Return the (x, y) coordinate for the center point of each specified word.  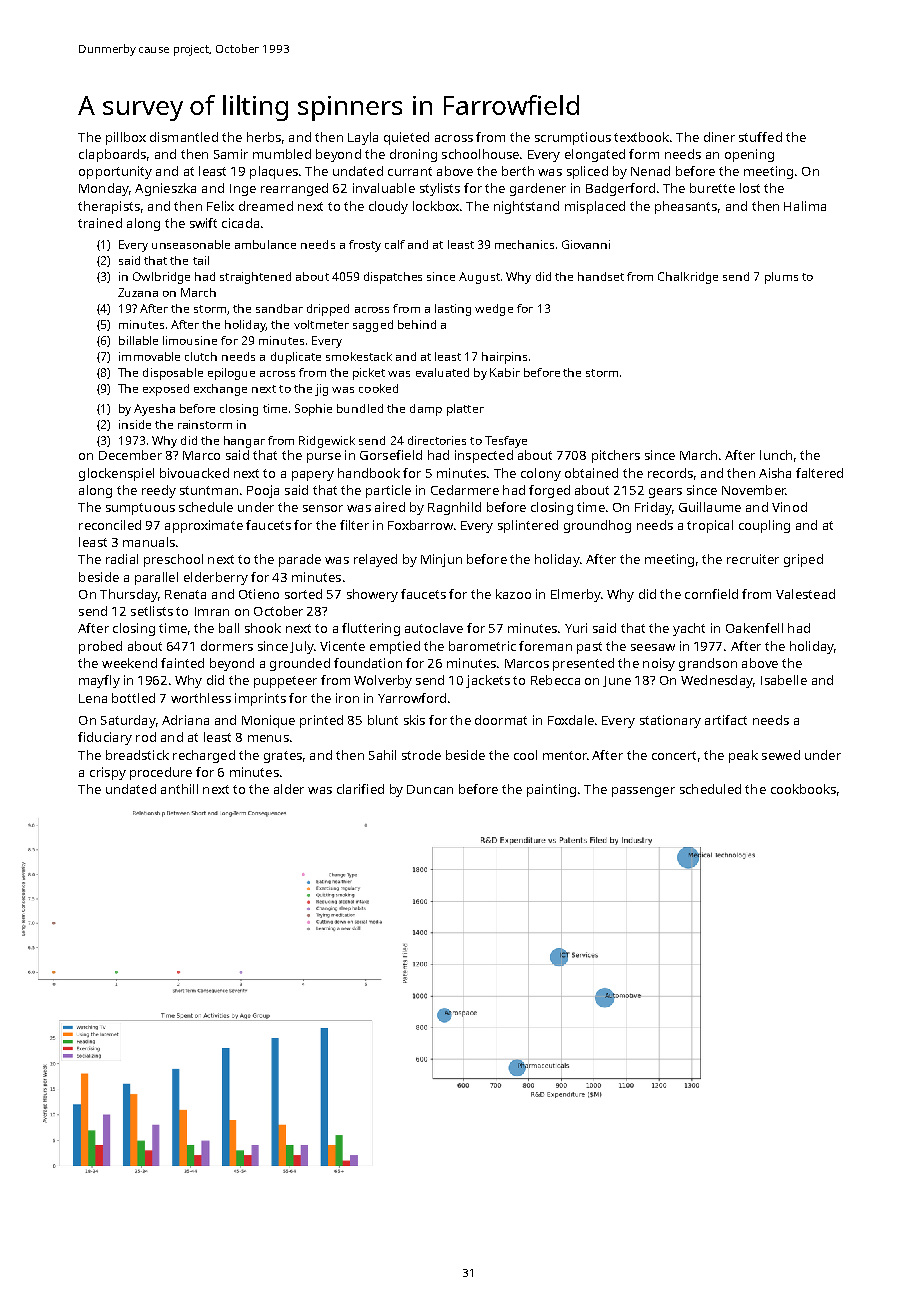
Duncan (430, 789)
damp (426, 410)
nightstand (526, 207)
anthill (179, 789)
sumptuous (140, 509)
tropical (710, 526)
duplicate (296, 358)
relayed (375, 560)
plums (781, 278)
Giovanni (586, 244)
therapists (109, 207)
